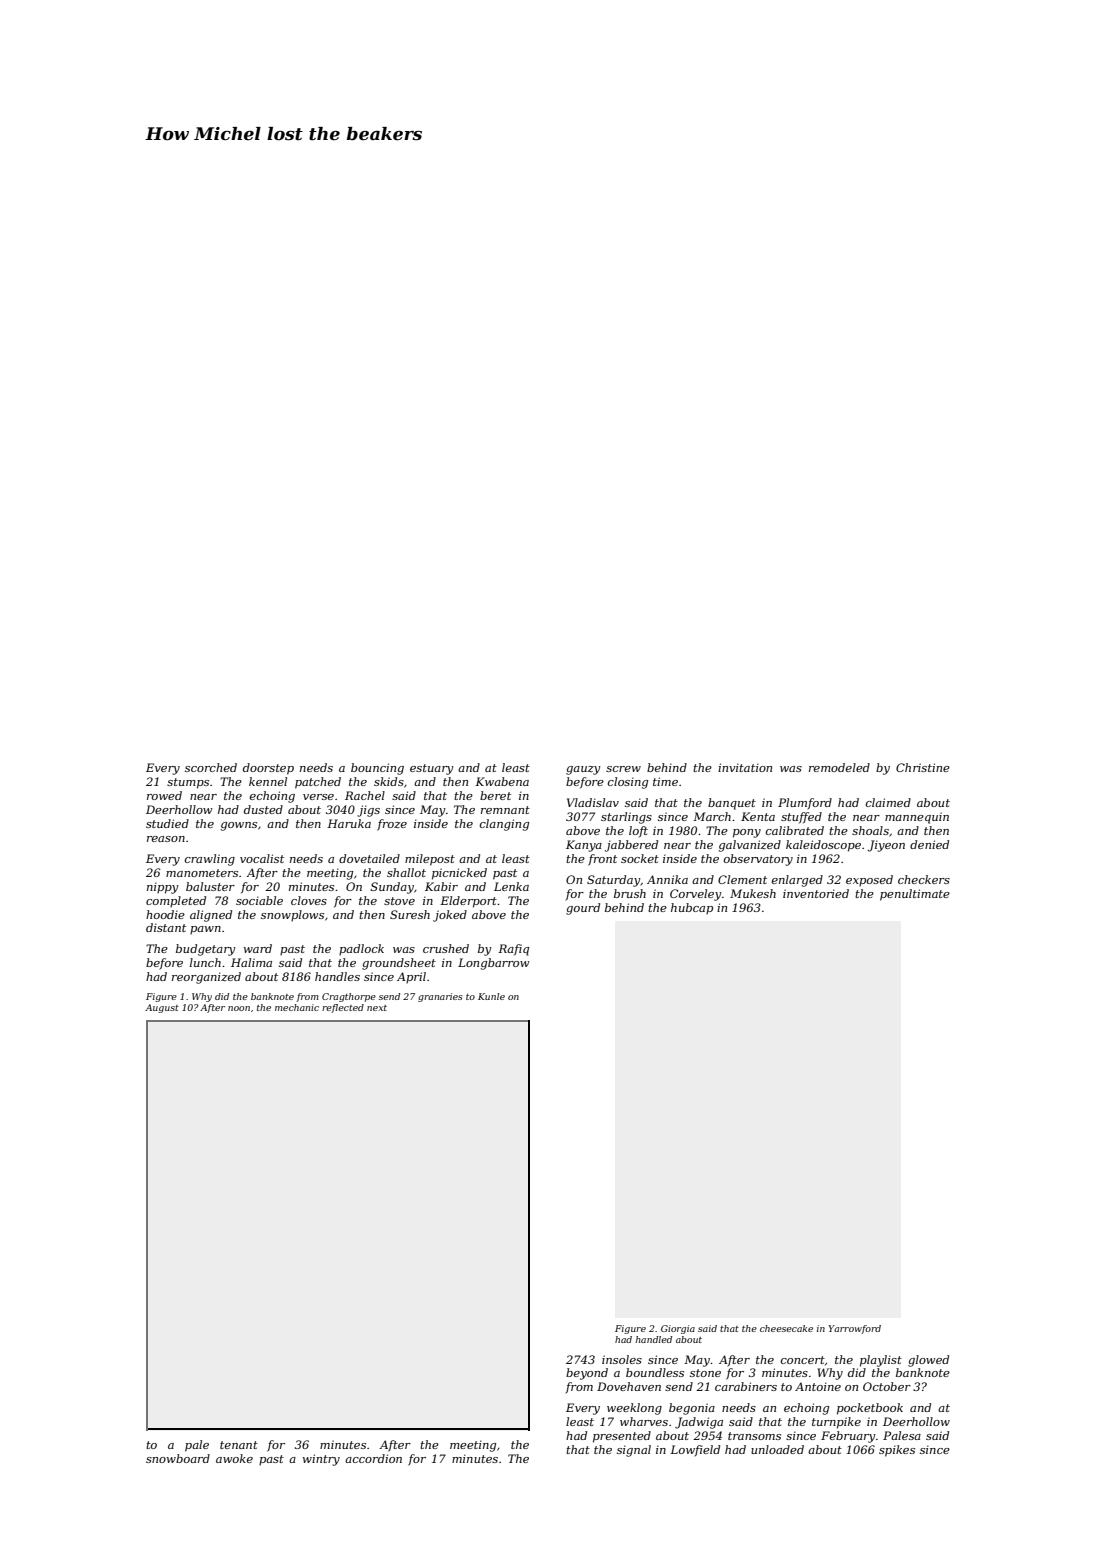 This screenshot has height=1551, width=1096. What do you see at coordinates (167, 823) in the screenshot?
I see `studied` at bounding box center [167, 823].
